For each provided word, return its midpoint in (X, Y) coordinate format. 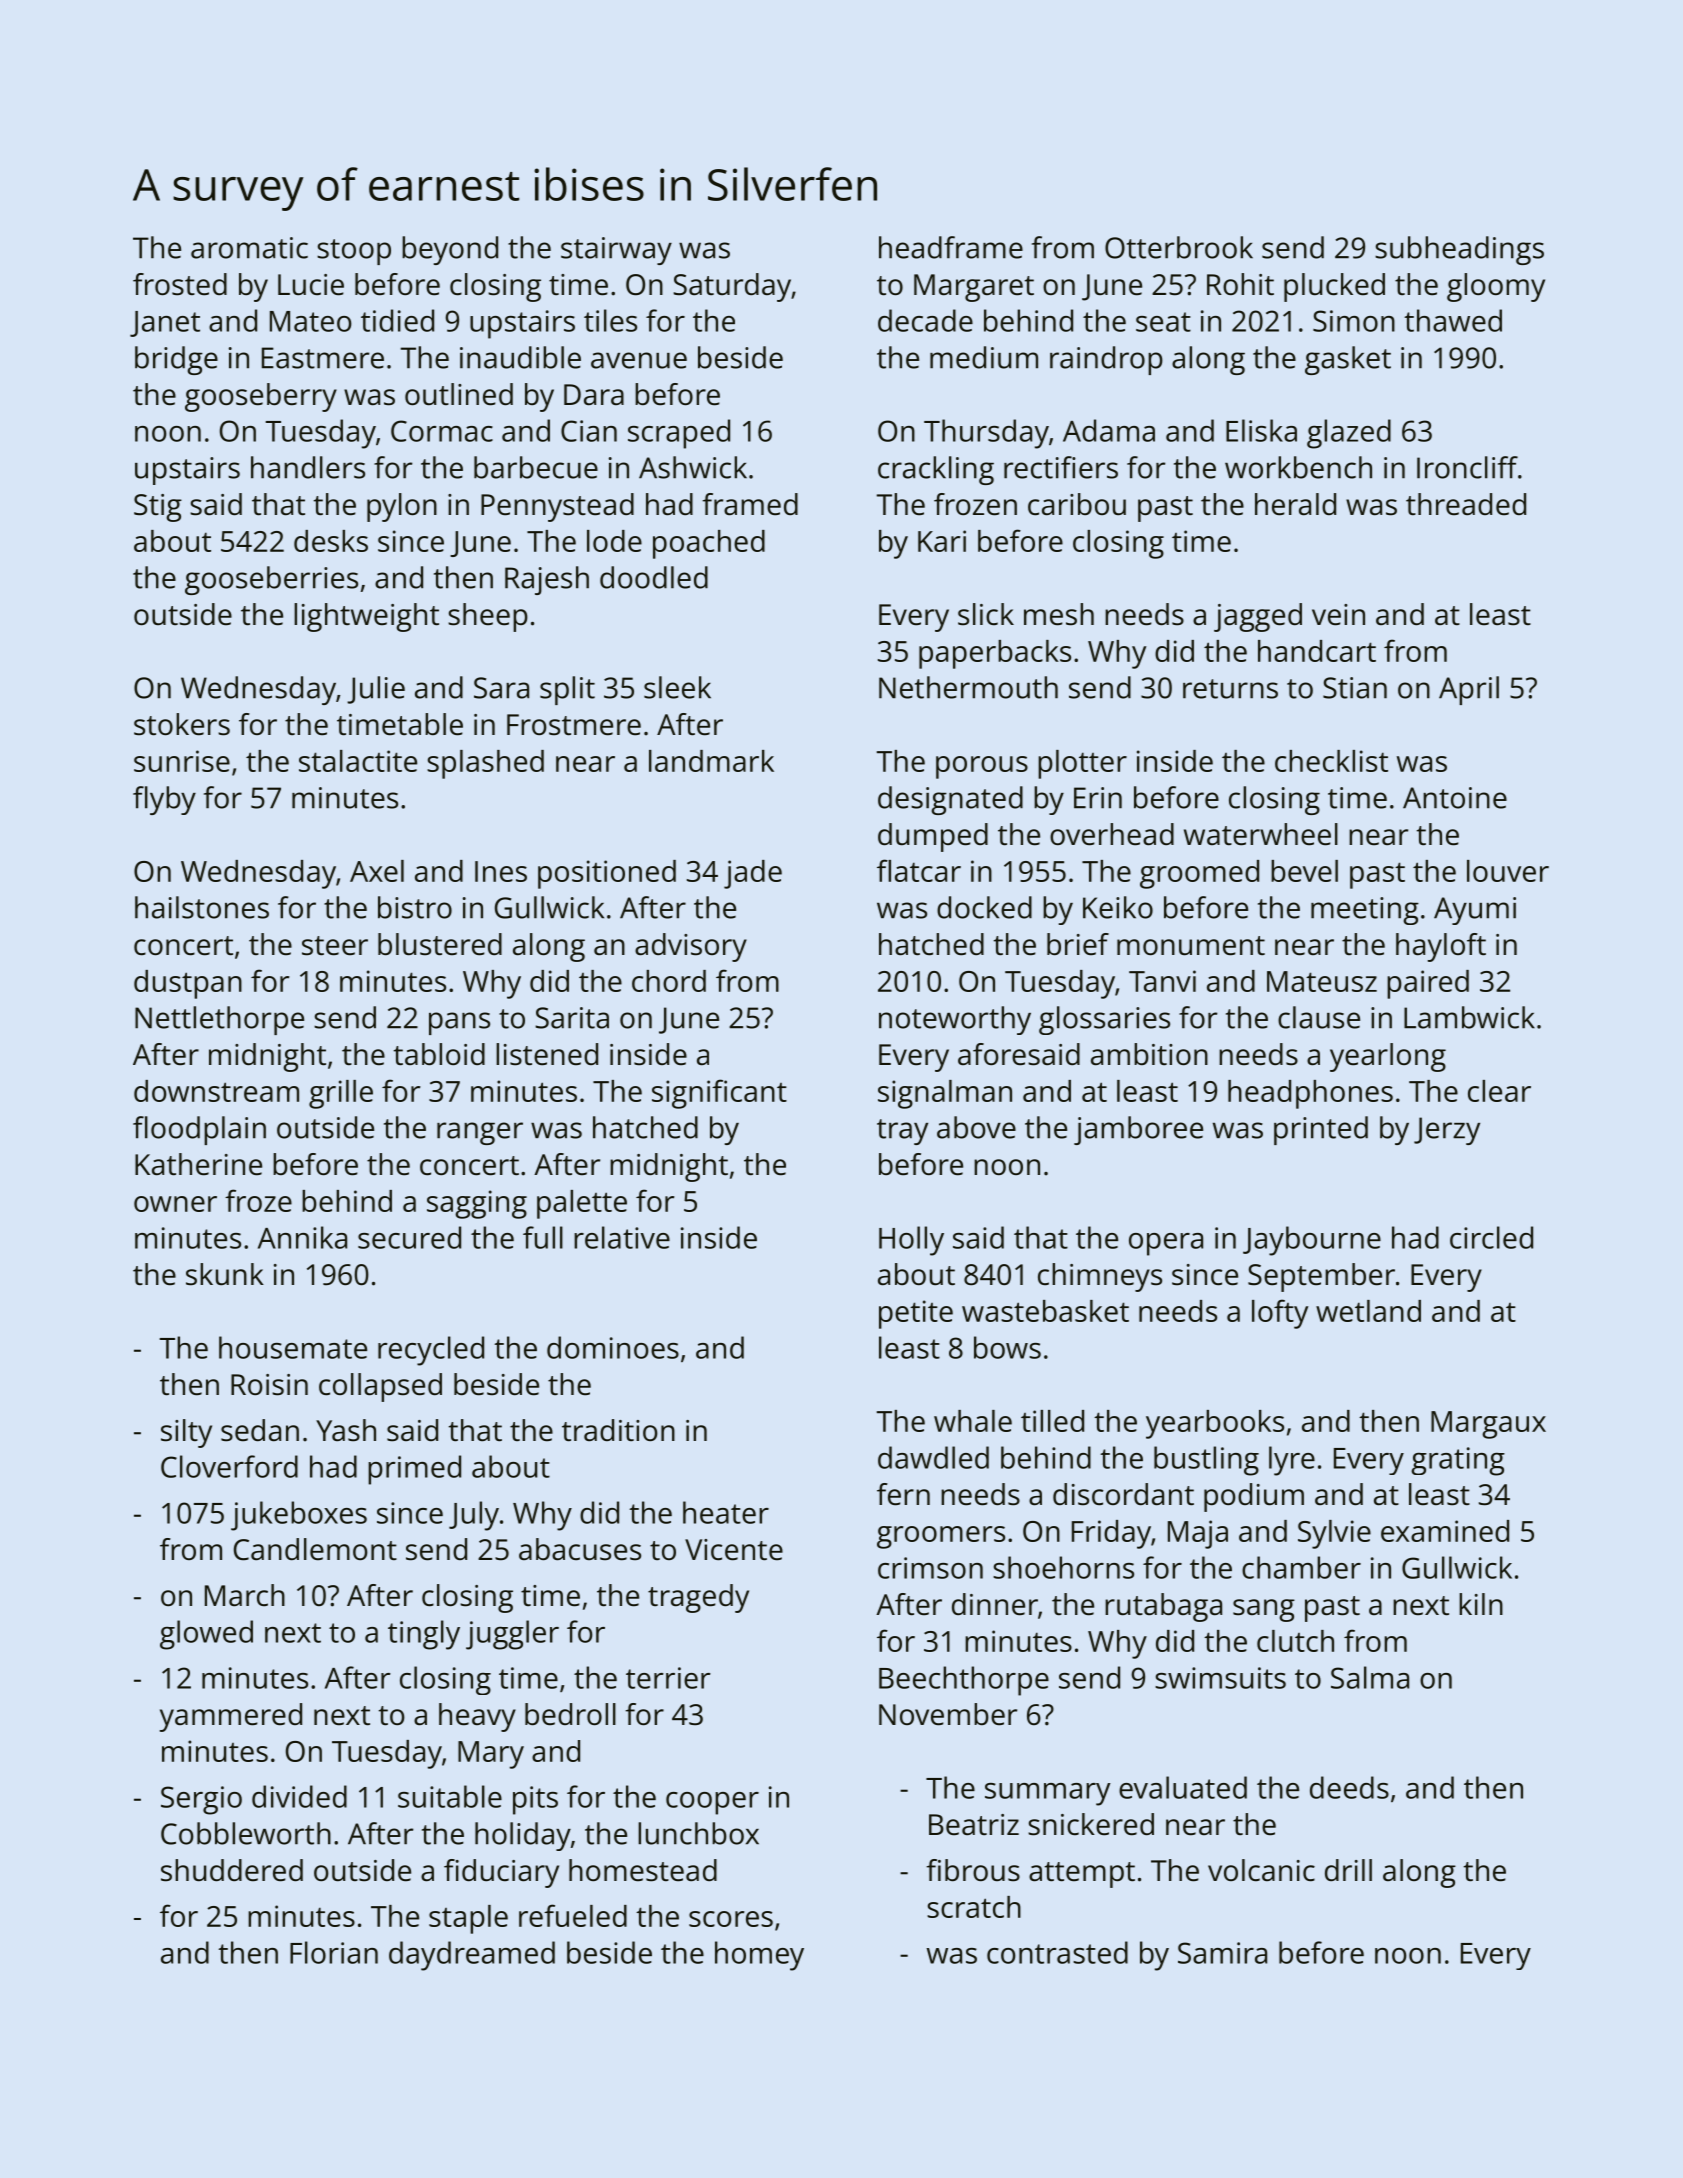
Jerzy (1447, 1131)
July (474, 1516)
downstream (216, 1091)
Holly (911, 1241)
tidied (397, 320)
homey (759, 1956)
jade (753, 874)
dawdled (933, 1457)
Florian (334, 1952)
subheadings (1459, 250)
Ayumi (1475, 911)
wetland (1368, 1311)
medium (984, 357)
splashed (485, 764)
